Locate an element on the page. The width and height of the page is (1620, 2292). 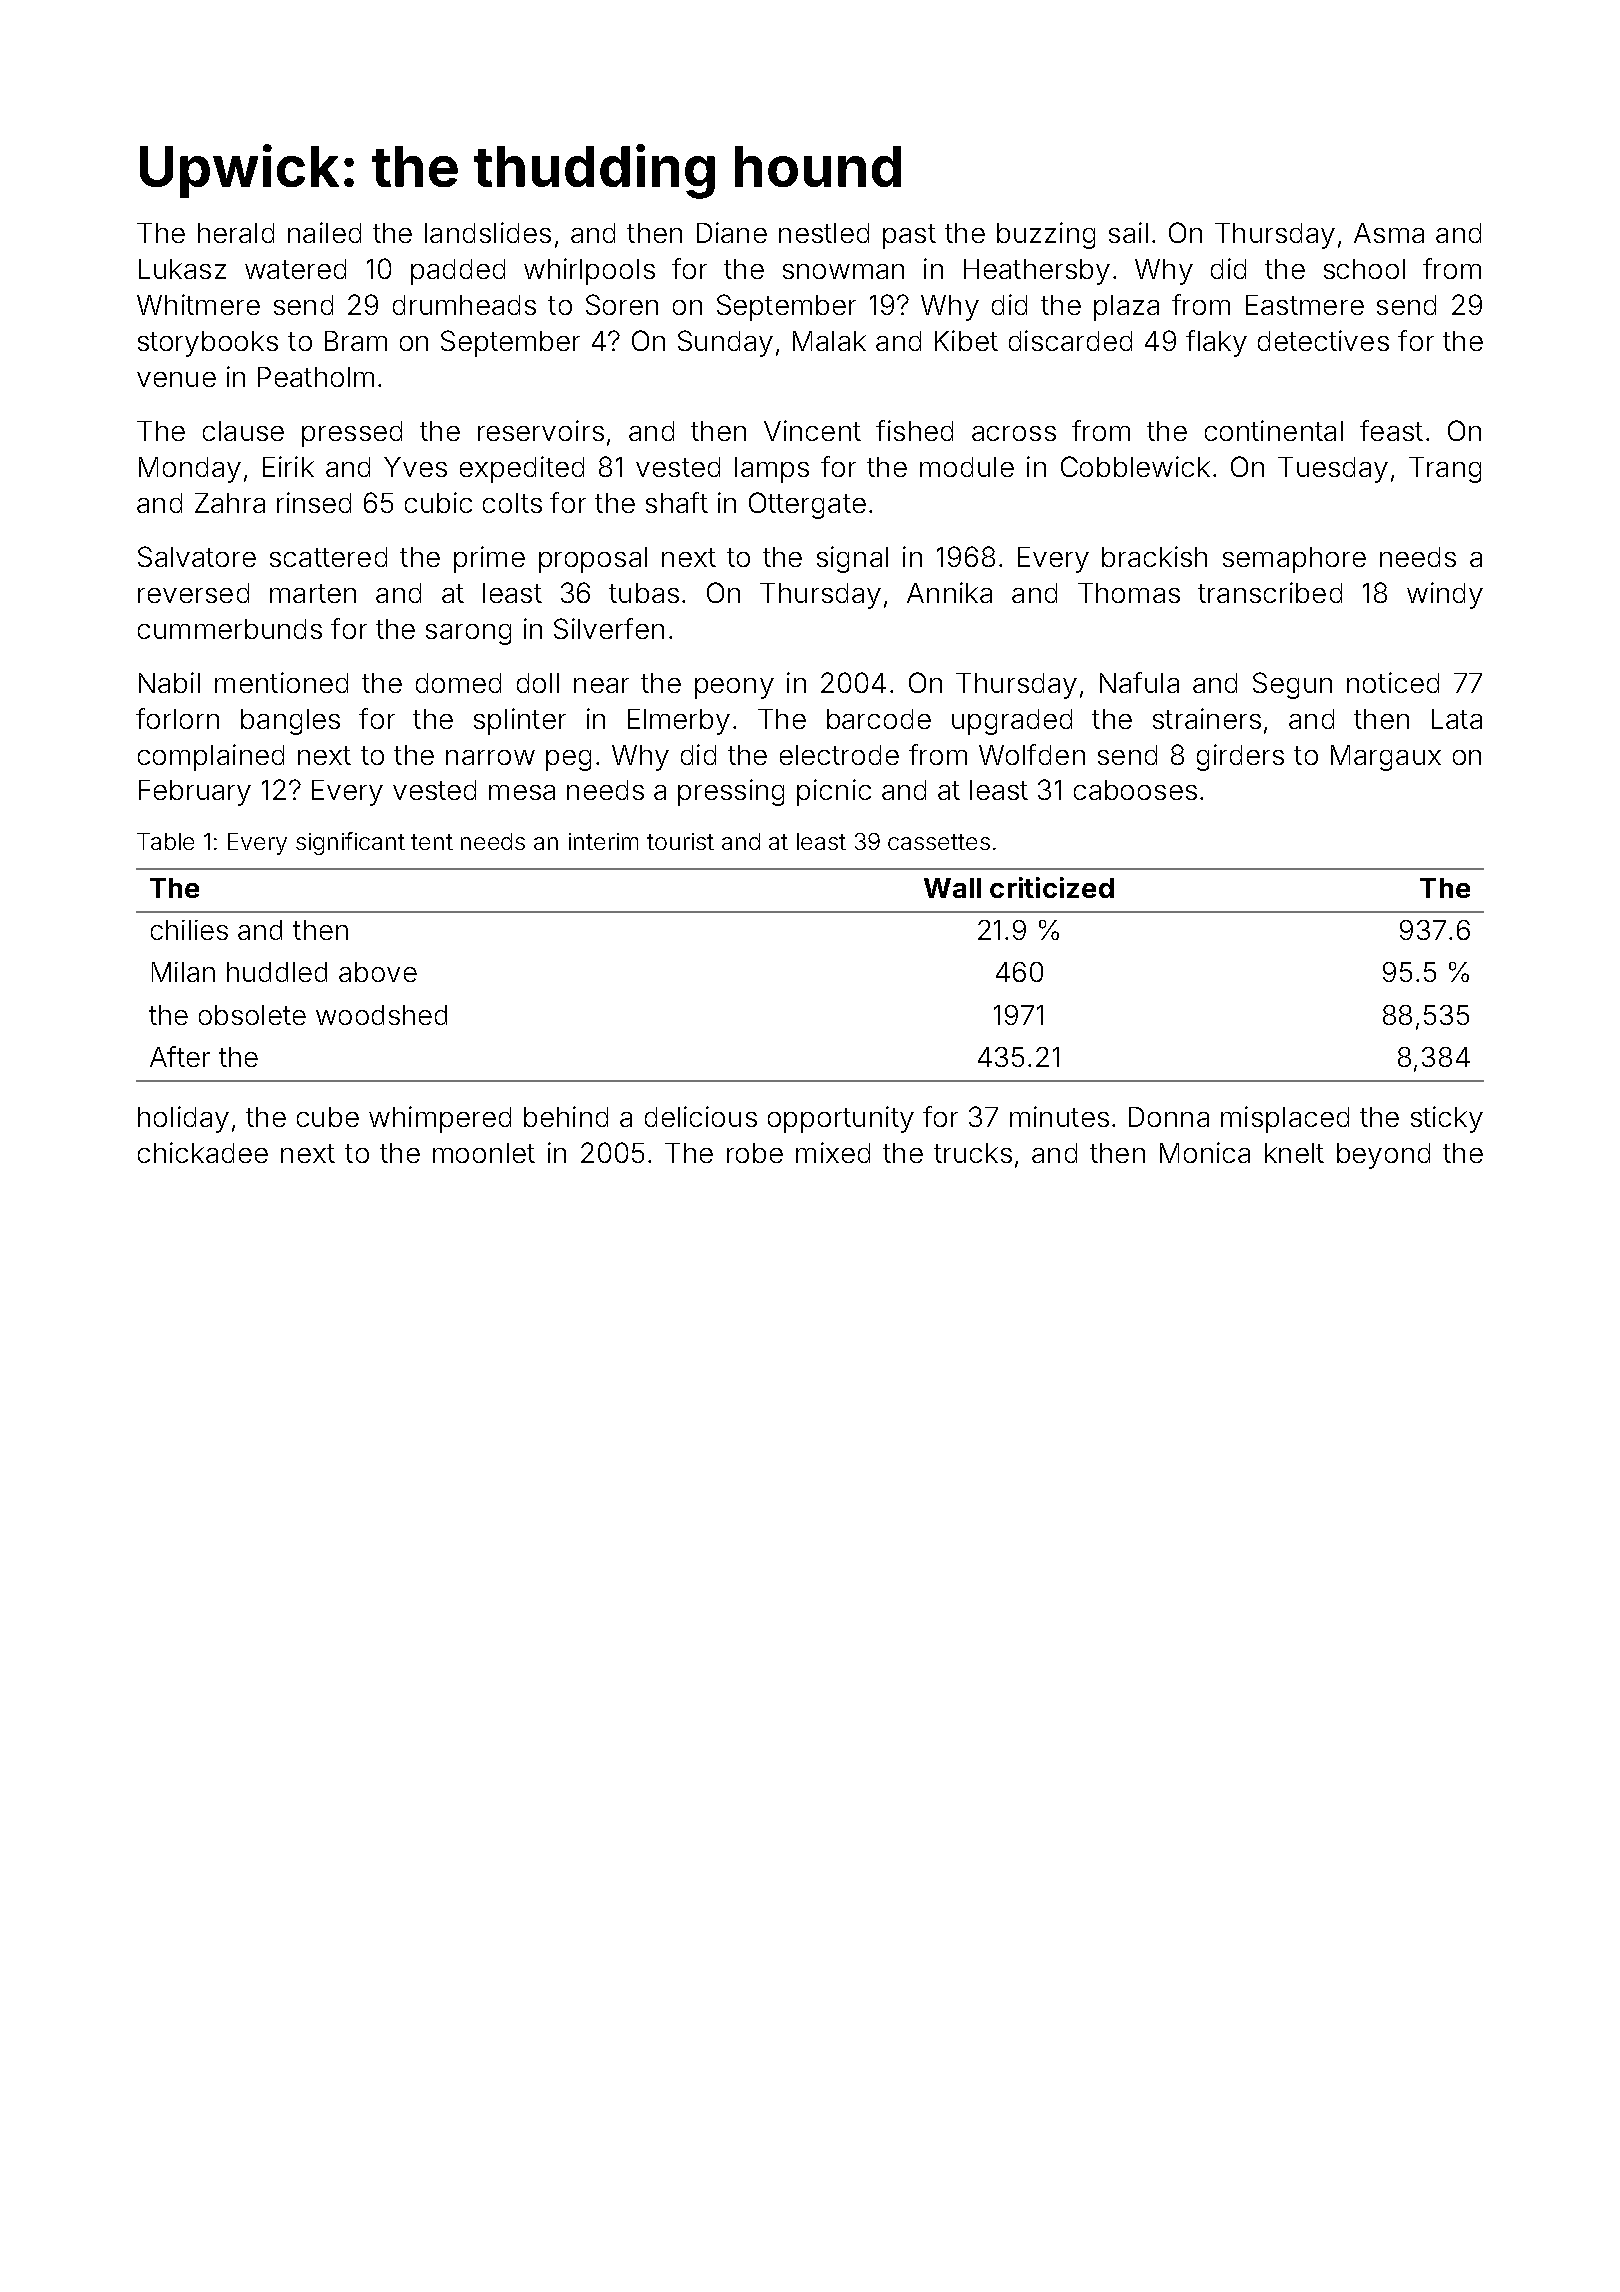
continental is located at coordinates (1274, 430).
